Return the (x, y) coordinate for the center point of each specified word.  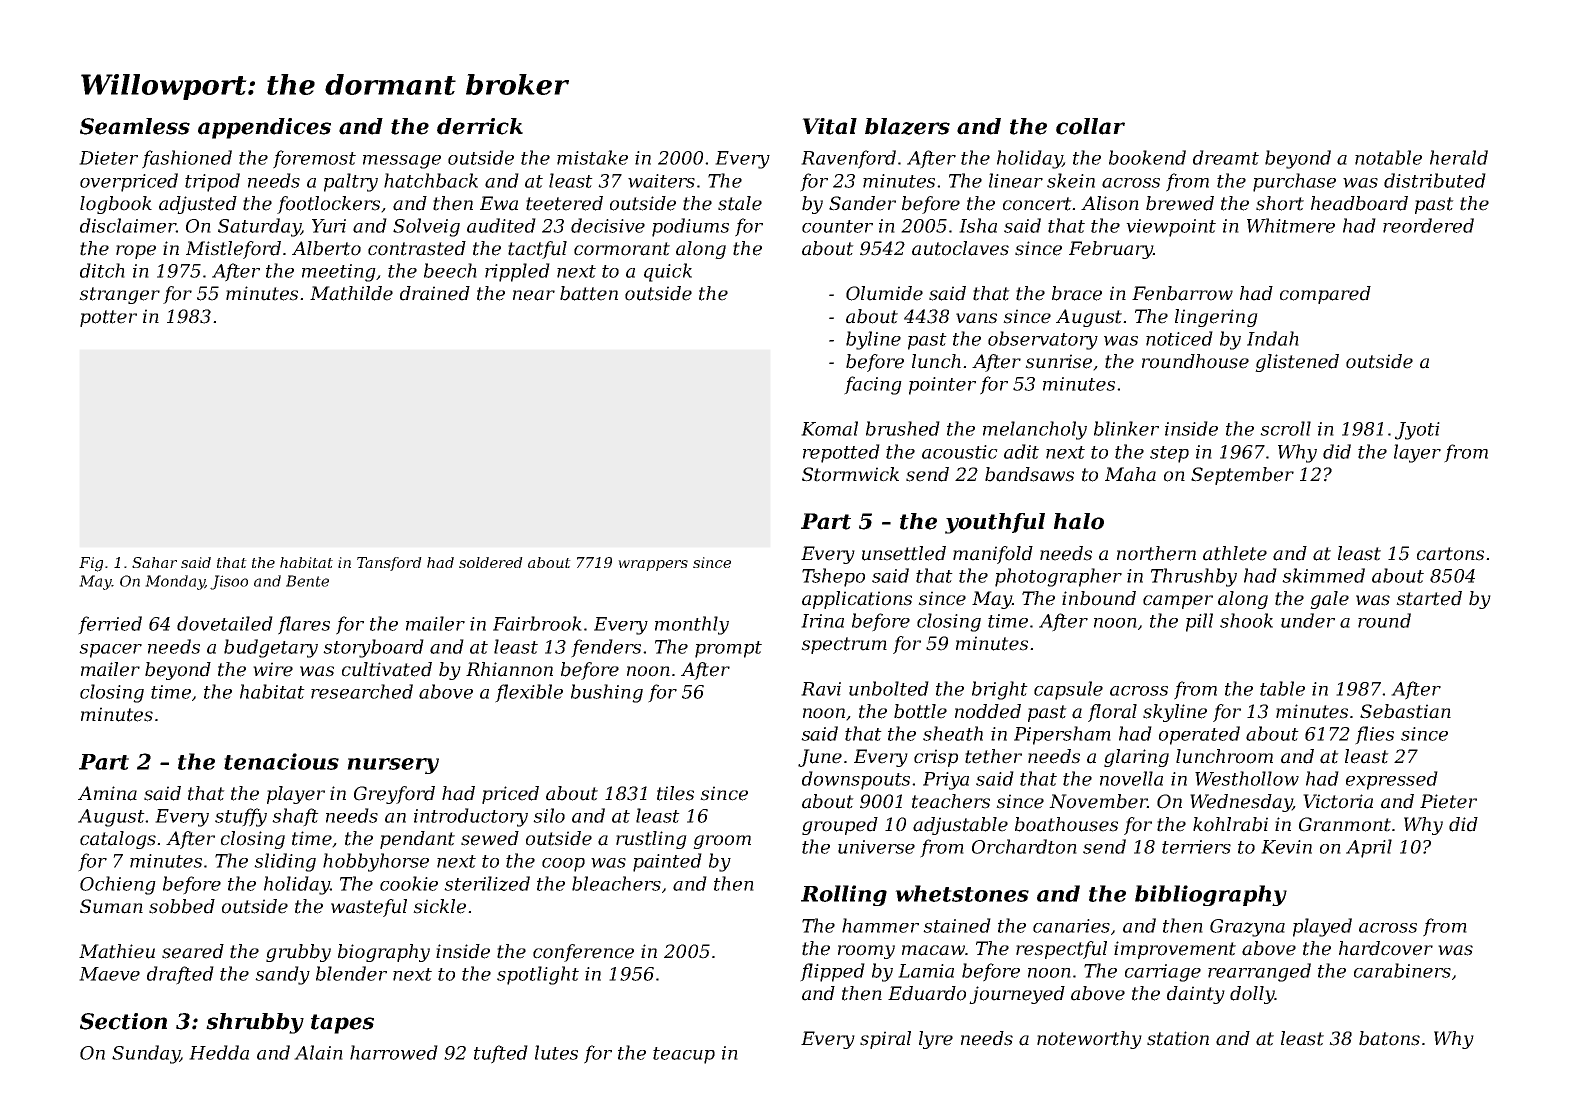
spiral (885, 1040)
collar (1090, 126)
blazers (907, 126)
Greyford (394, 795)
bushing (607, 693)
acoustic (960, 452)
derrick (480, 126)
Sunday (146, 1054)
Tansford (389, 564)
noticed (1179, 338)
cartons (1450, 554)
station (1178, 1038)
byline (873, 340)
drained (435, 293)
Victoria (1338, 801)
